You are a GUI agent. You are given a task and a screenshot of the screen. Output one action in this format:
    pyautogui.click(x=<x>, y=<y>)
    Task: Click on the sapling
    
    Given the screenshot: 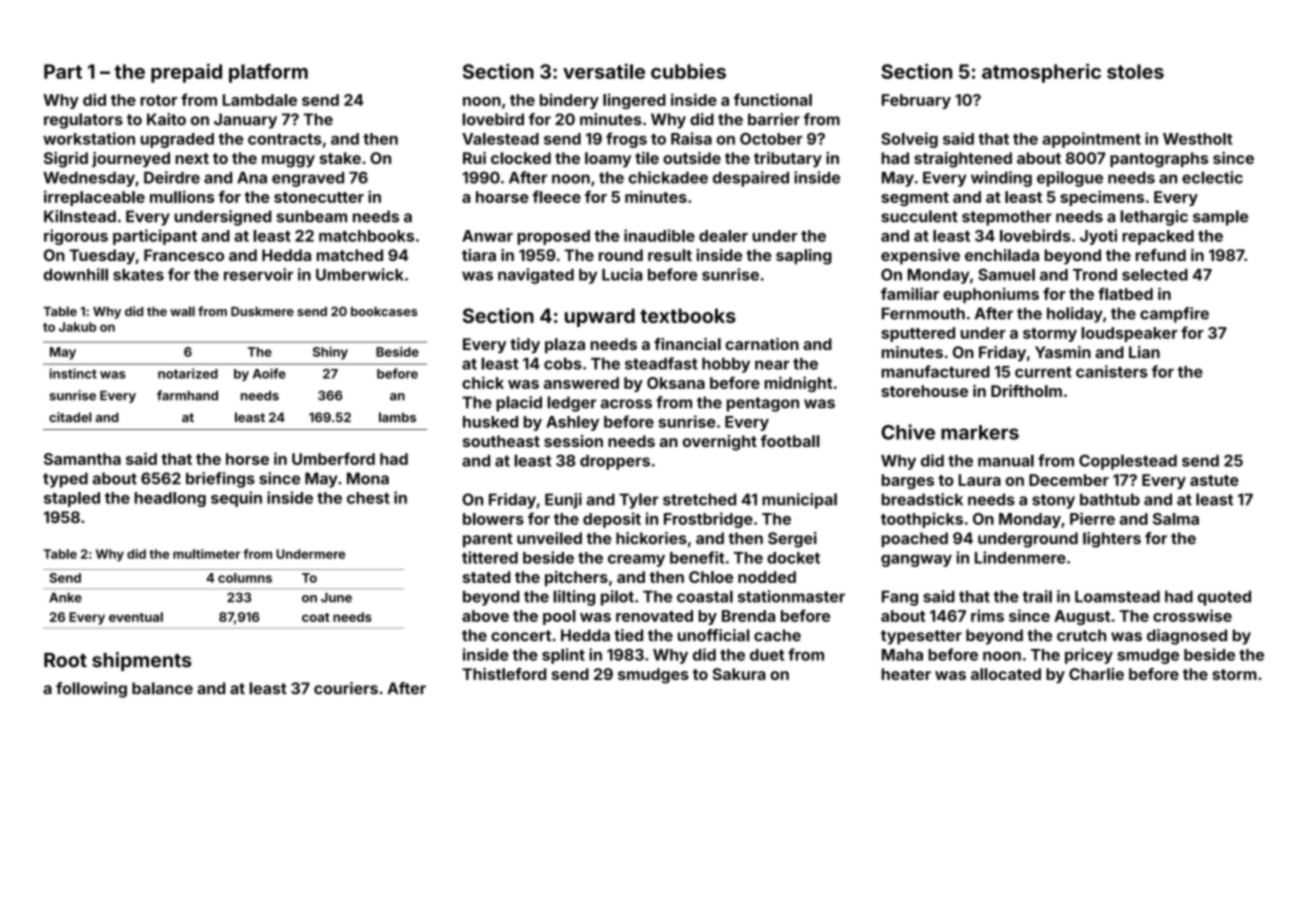 What is the action you would take?
    pyautogui.click(x=804, y=257)
